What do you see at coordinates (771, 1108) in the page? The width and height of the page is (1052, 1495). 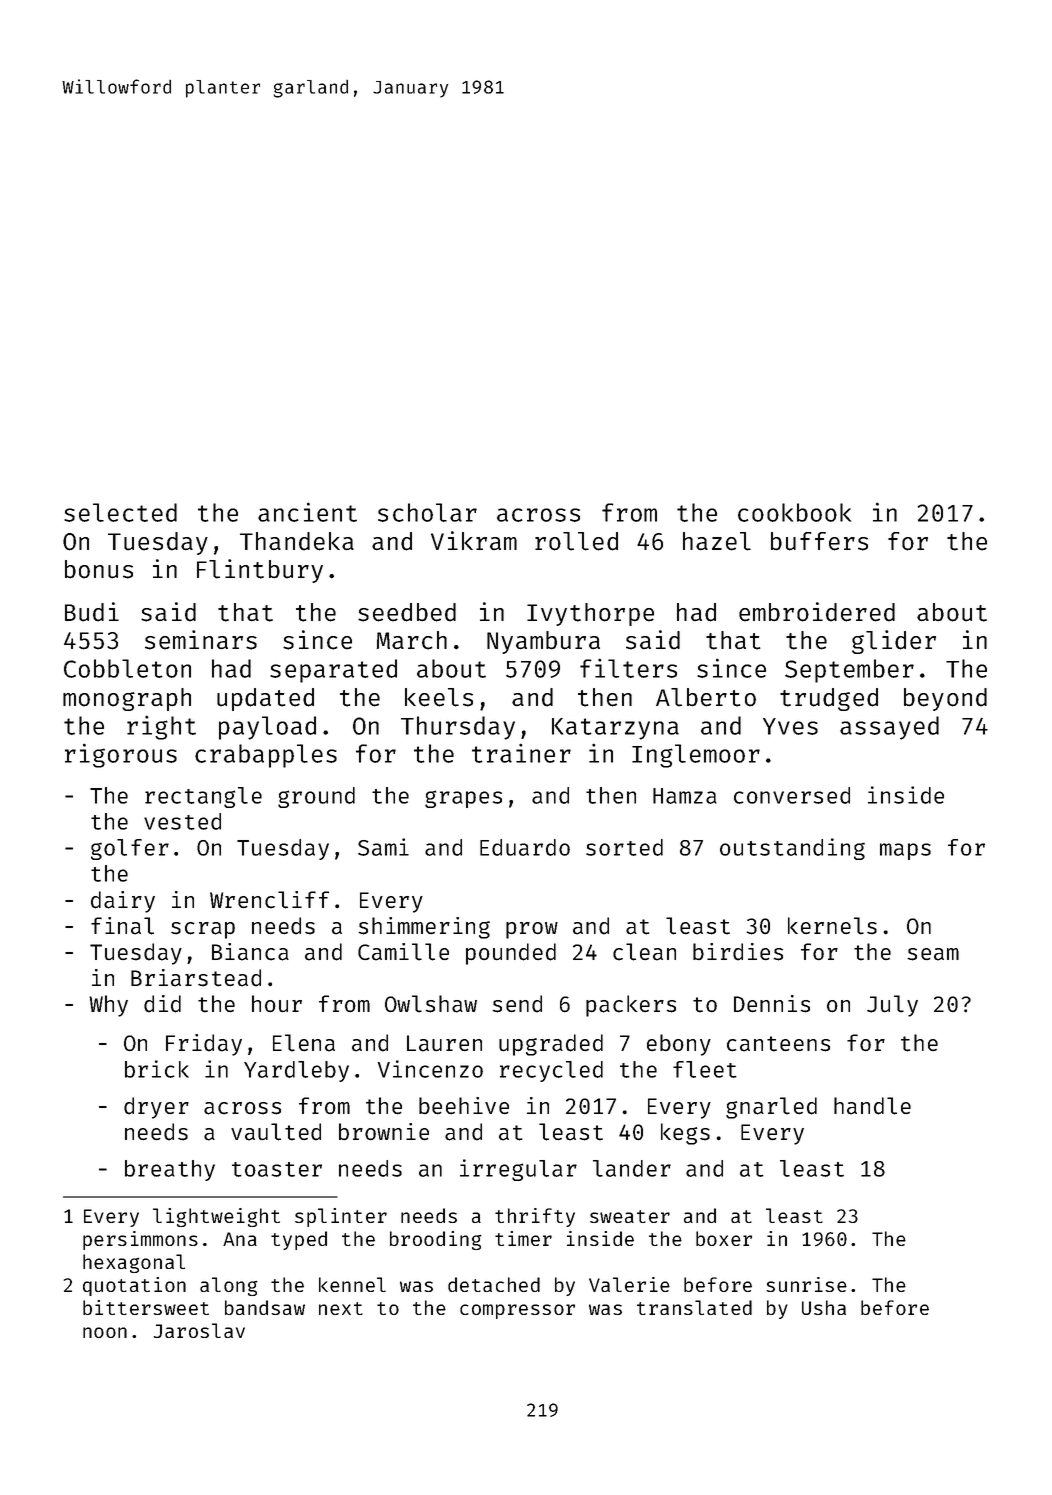 I see `gnarled` at bounding box center [771, 1108].
